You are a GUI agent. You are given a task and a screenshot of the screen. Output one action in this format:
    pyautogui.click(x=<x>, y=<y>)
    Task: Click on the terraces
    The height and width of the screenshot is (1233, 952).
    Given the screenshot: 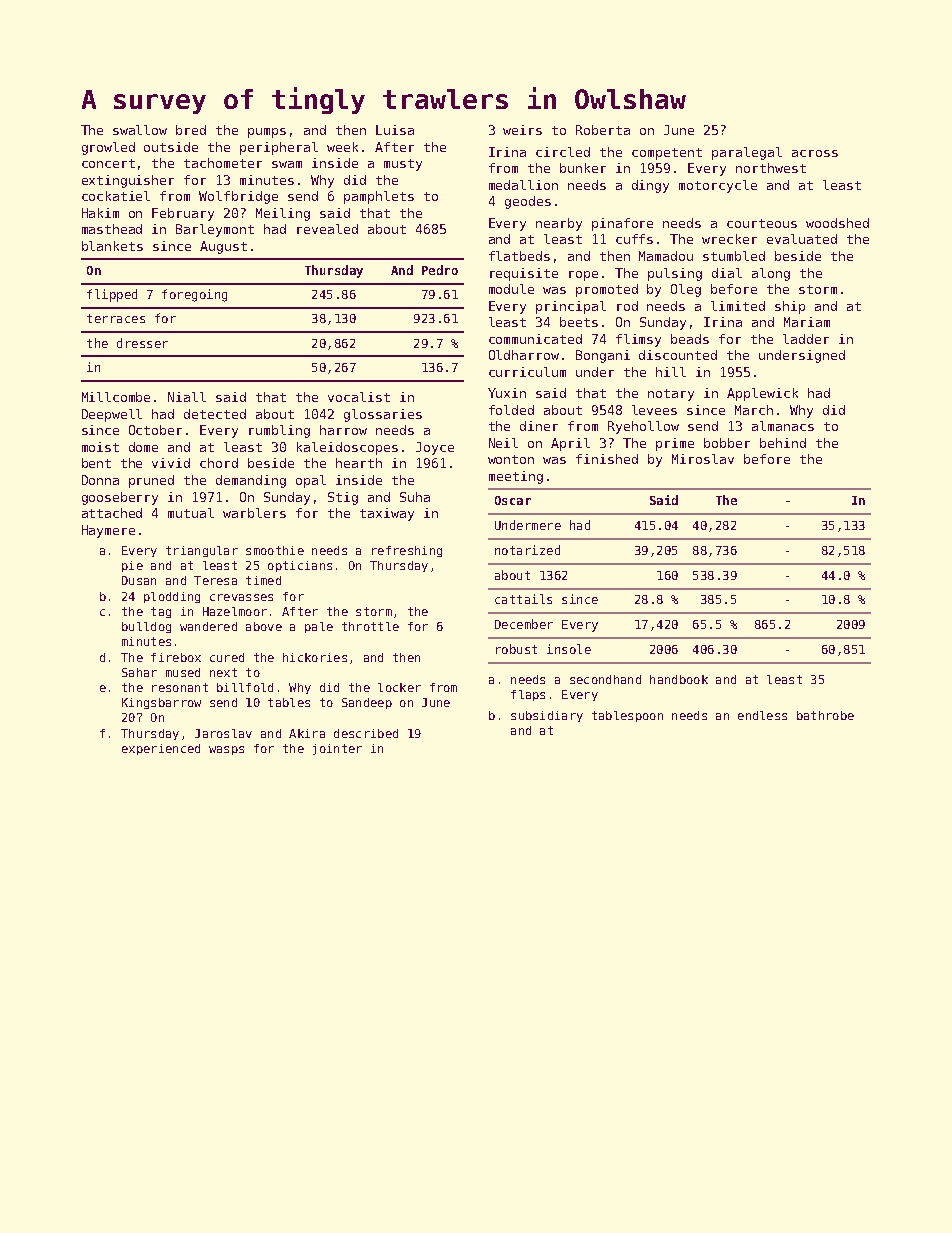 What is the action you would take?
    pyautogui.click(x=116, y=318)
